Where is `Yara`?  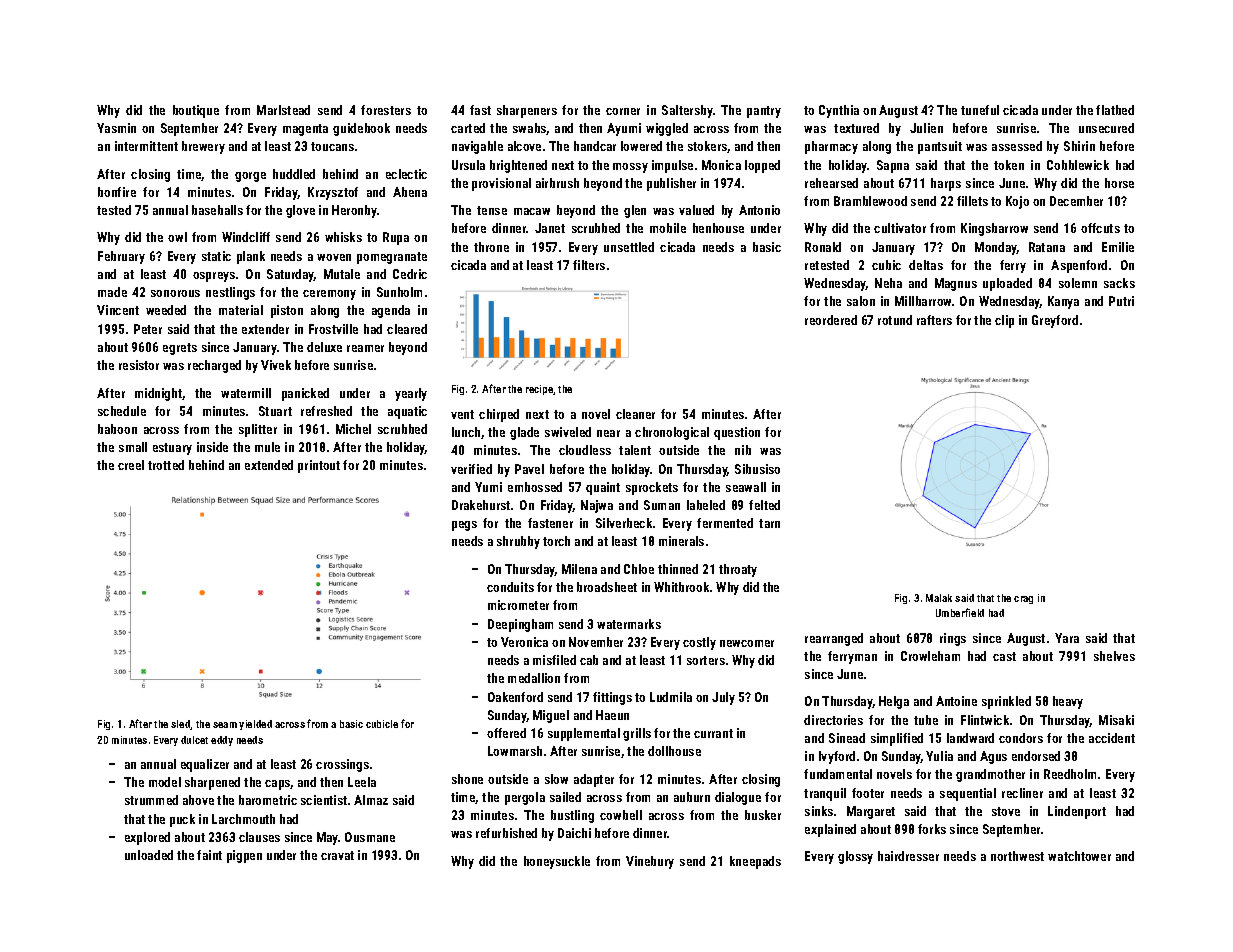
Yara is located at coordinates (1067, 638).
